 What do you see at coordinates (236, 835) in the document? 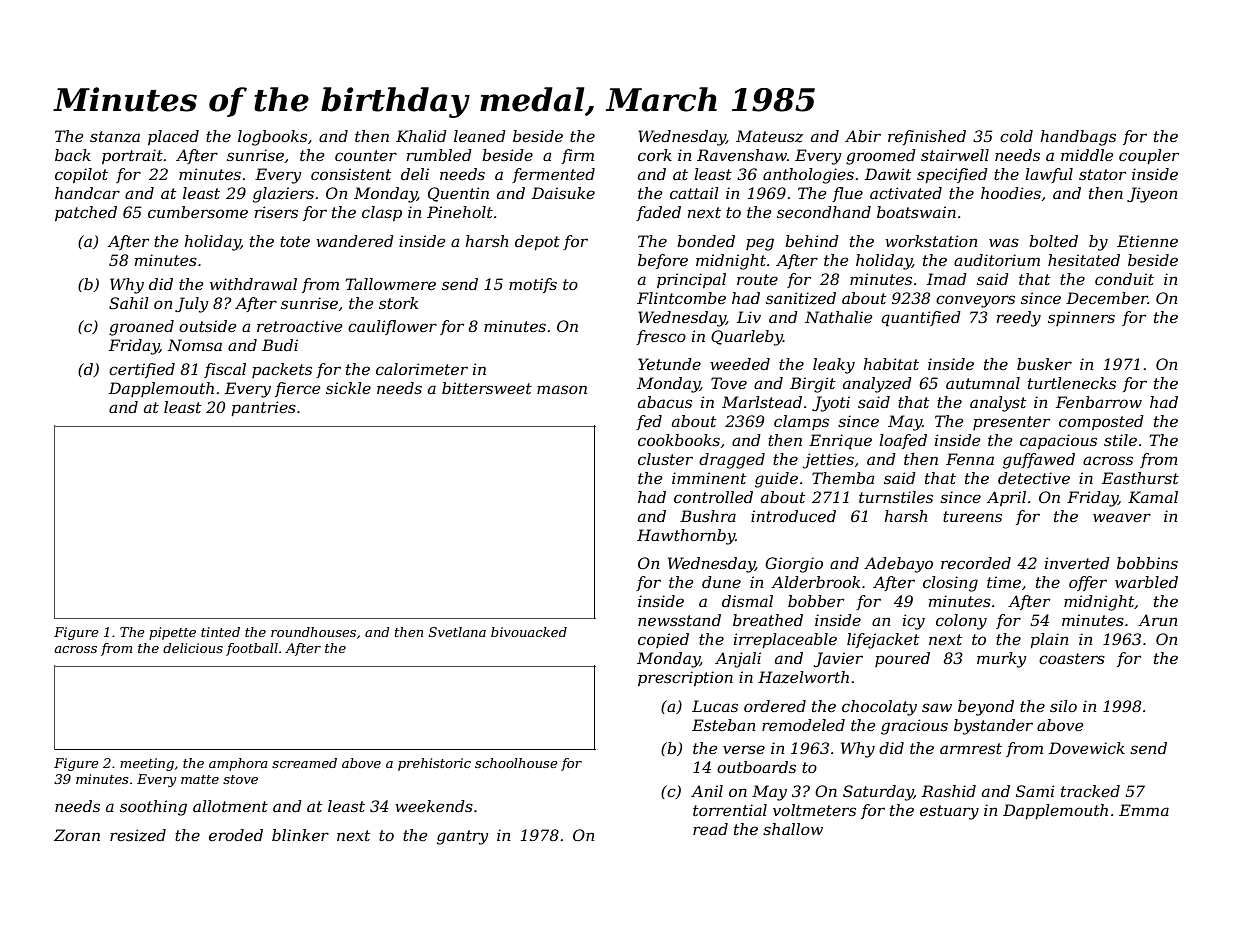
I see `eroded` at bounding box center [236, 835].
